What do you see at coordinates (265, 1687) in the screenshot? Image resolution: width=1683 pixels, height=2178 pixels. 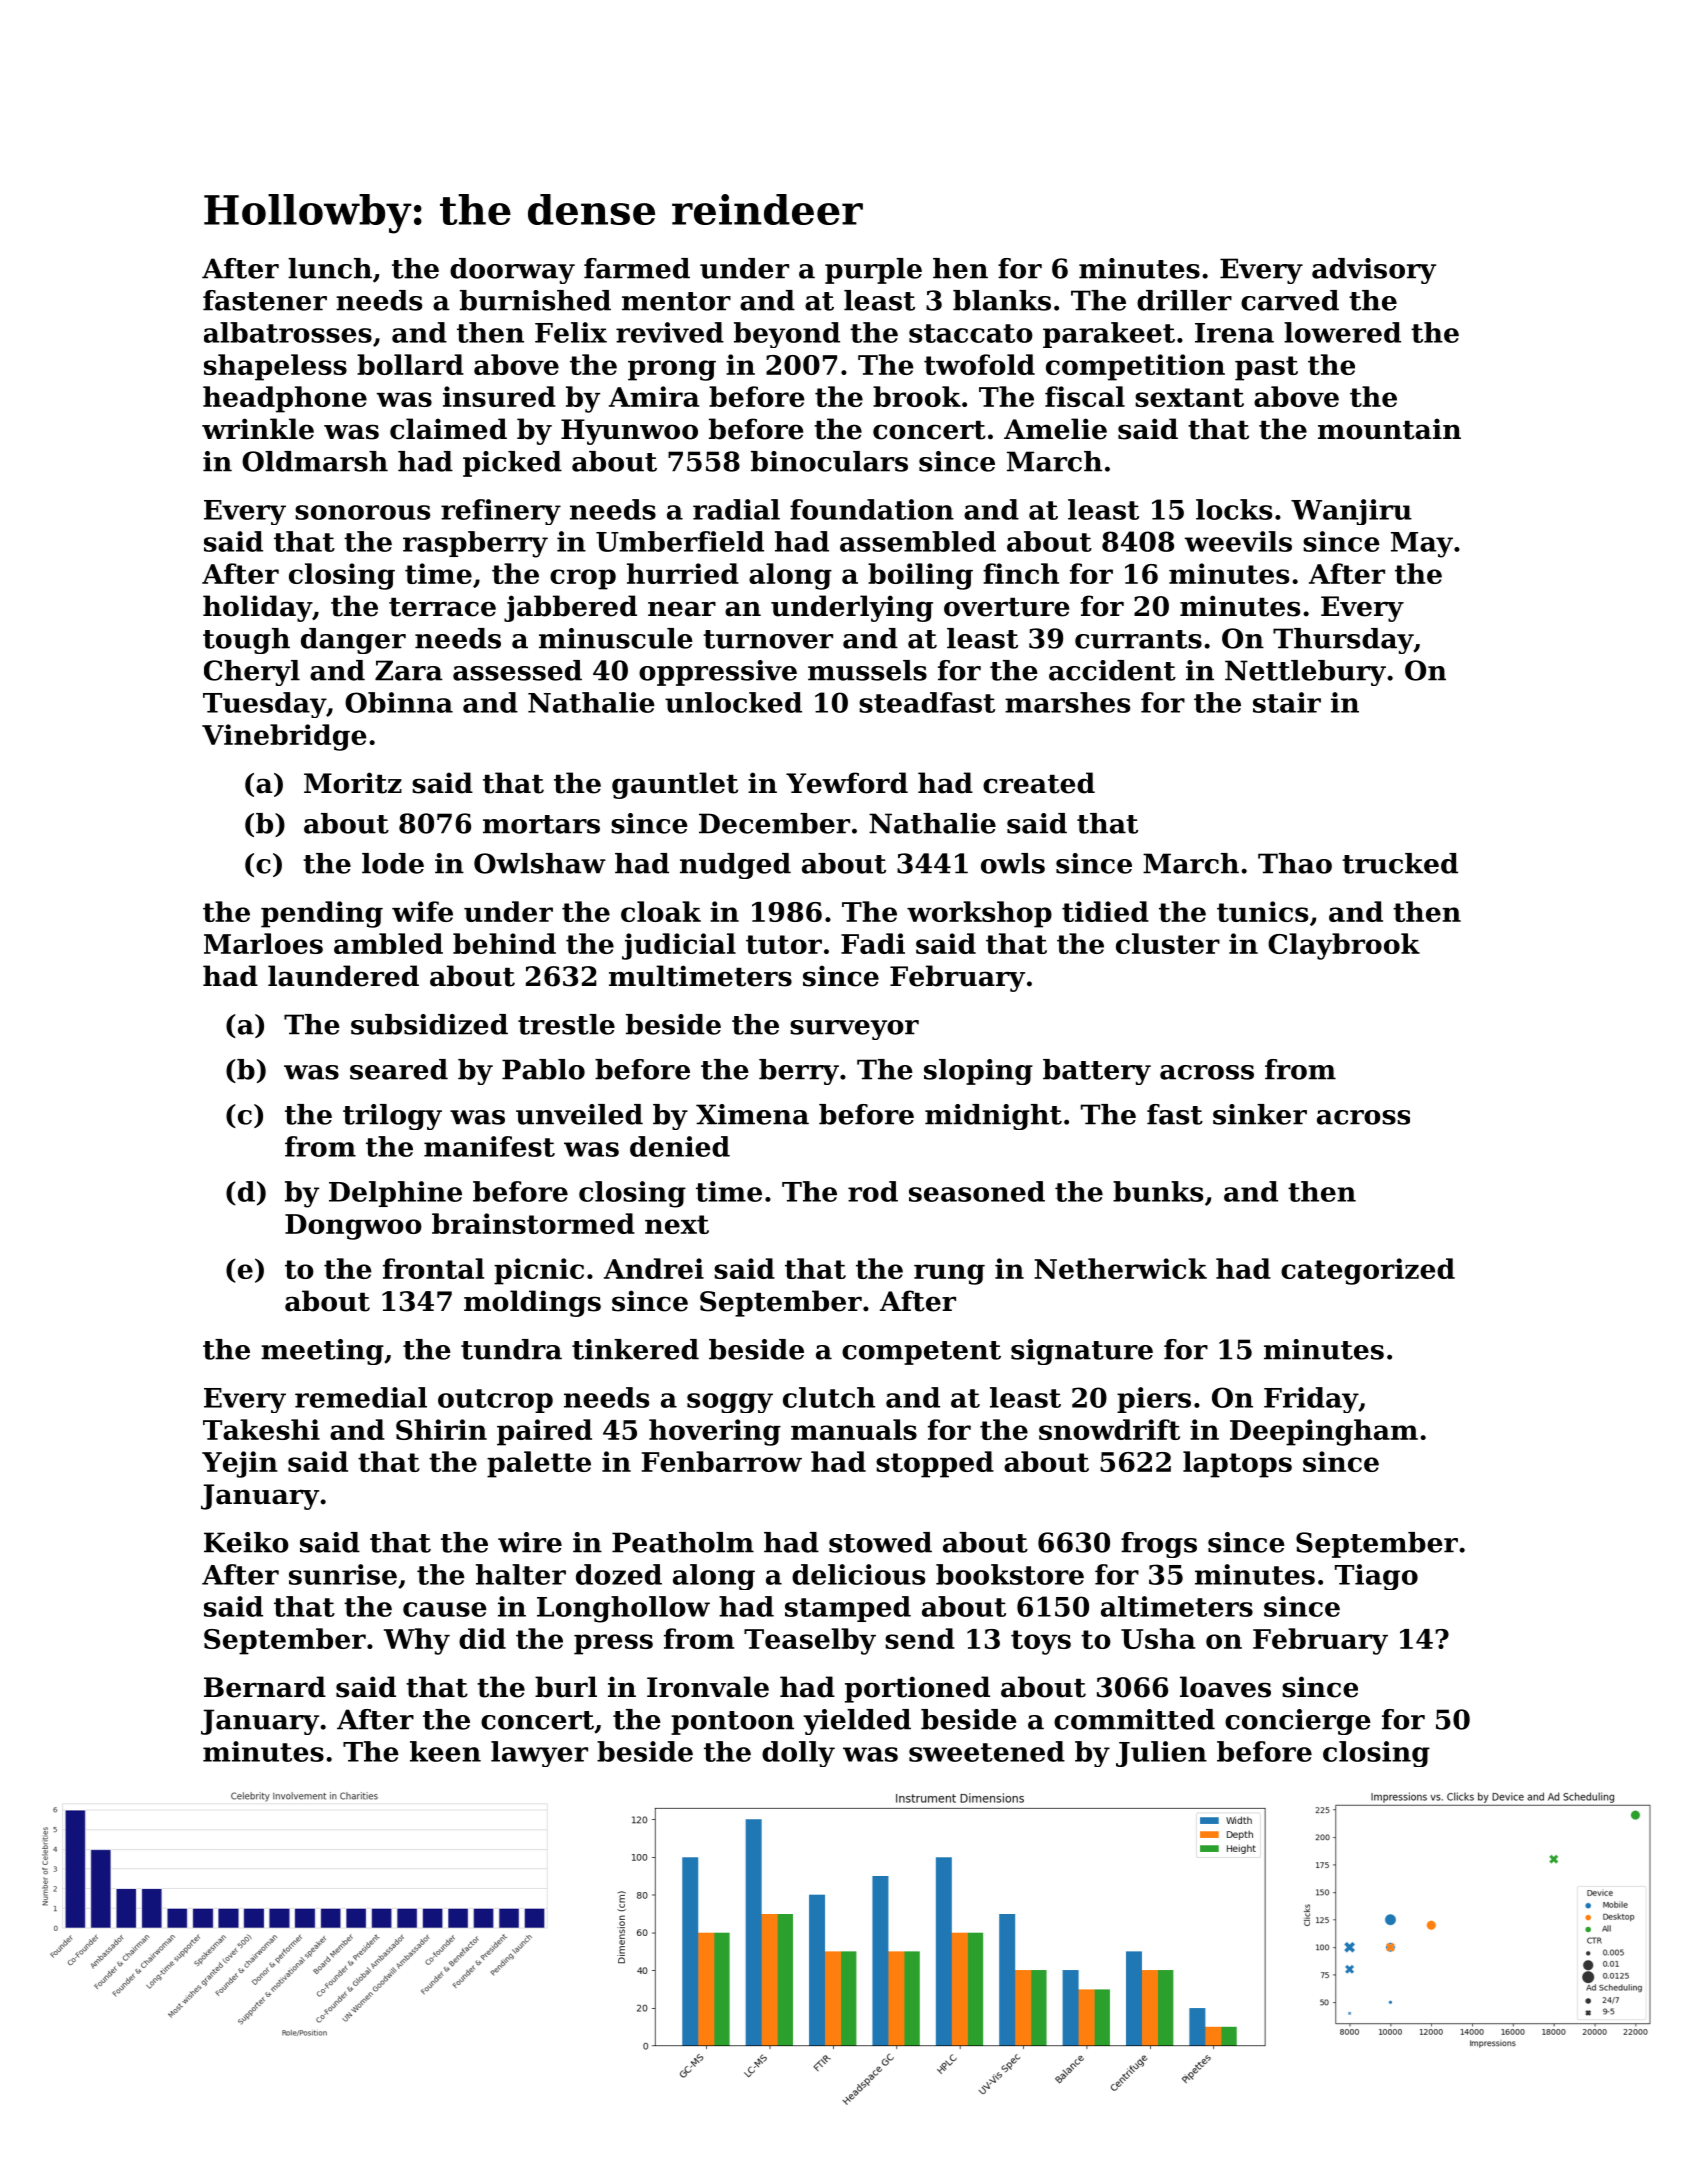 I see `Bernard` at bounding box center [265, 1687].
